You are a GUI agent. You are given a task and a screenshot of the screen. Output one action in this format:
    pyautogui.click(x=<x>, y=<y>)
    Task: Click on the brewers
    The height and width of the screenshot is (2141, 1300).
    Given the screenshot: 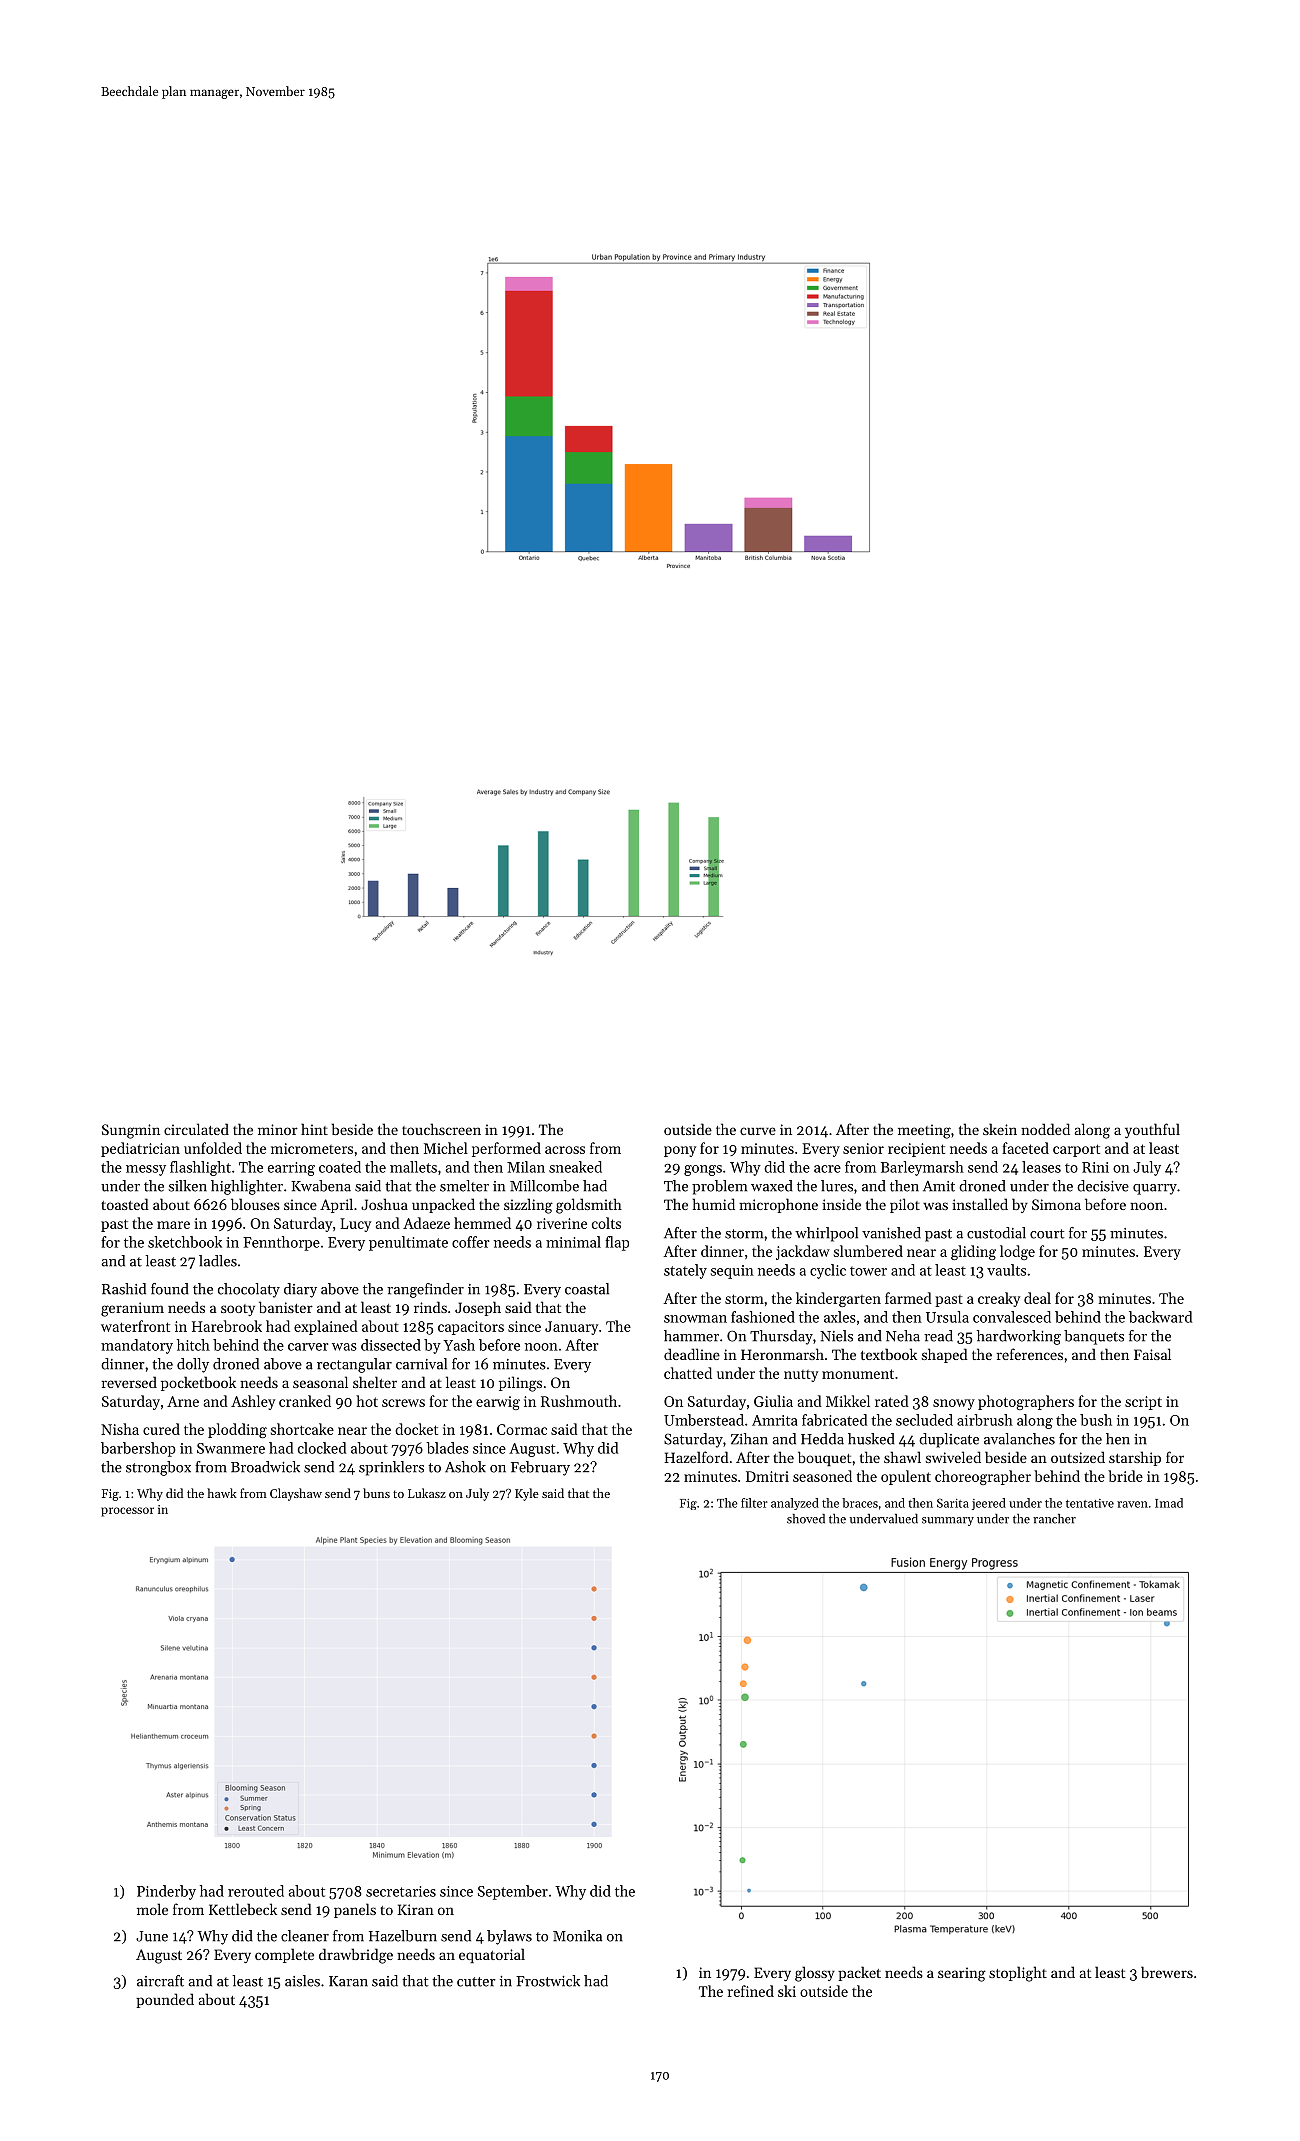 What is the action you would take?
    pyautogui.click(x=1167, y=1972)
